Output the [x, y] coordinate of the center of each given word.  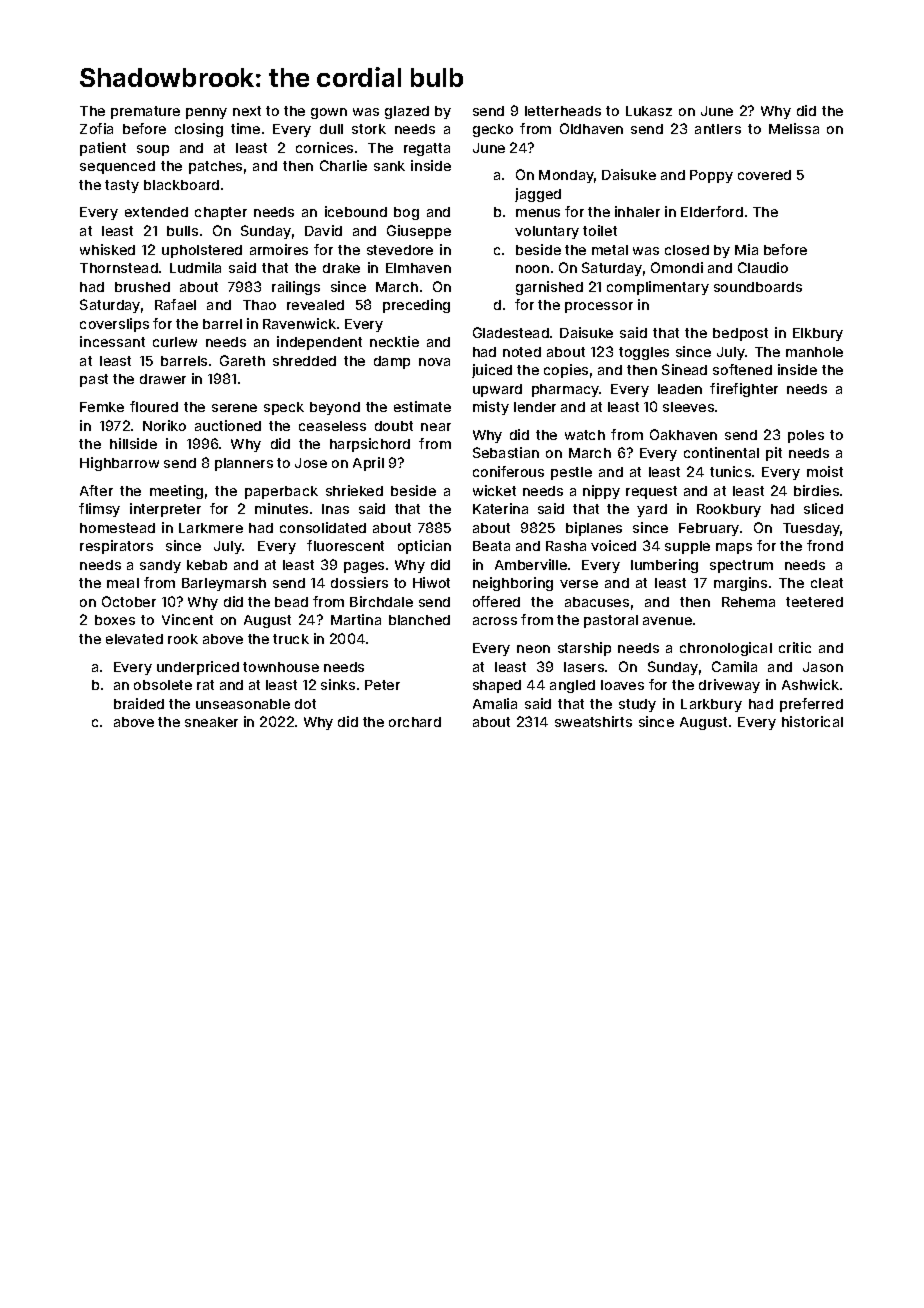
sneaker [211, 722]
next [247, 111]
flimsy [99, 510]
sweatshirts [593, 721]
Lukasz [649, 111]
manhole [814, 352]
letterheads [563, 111]
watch [585, 435]
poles [806, 436]
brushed [142, 287]
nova [434, 362]
